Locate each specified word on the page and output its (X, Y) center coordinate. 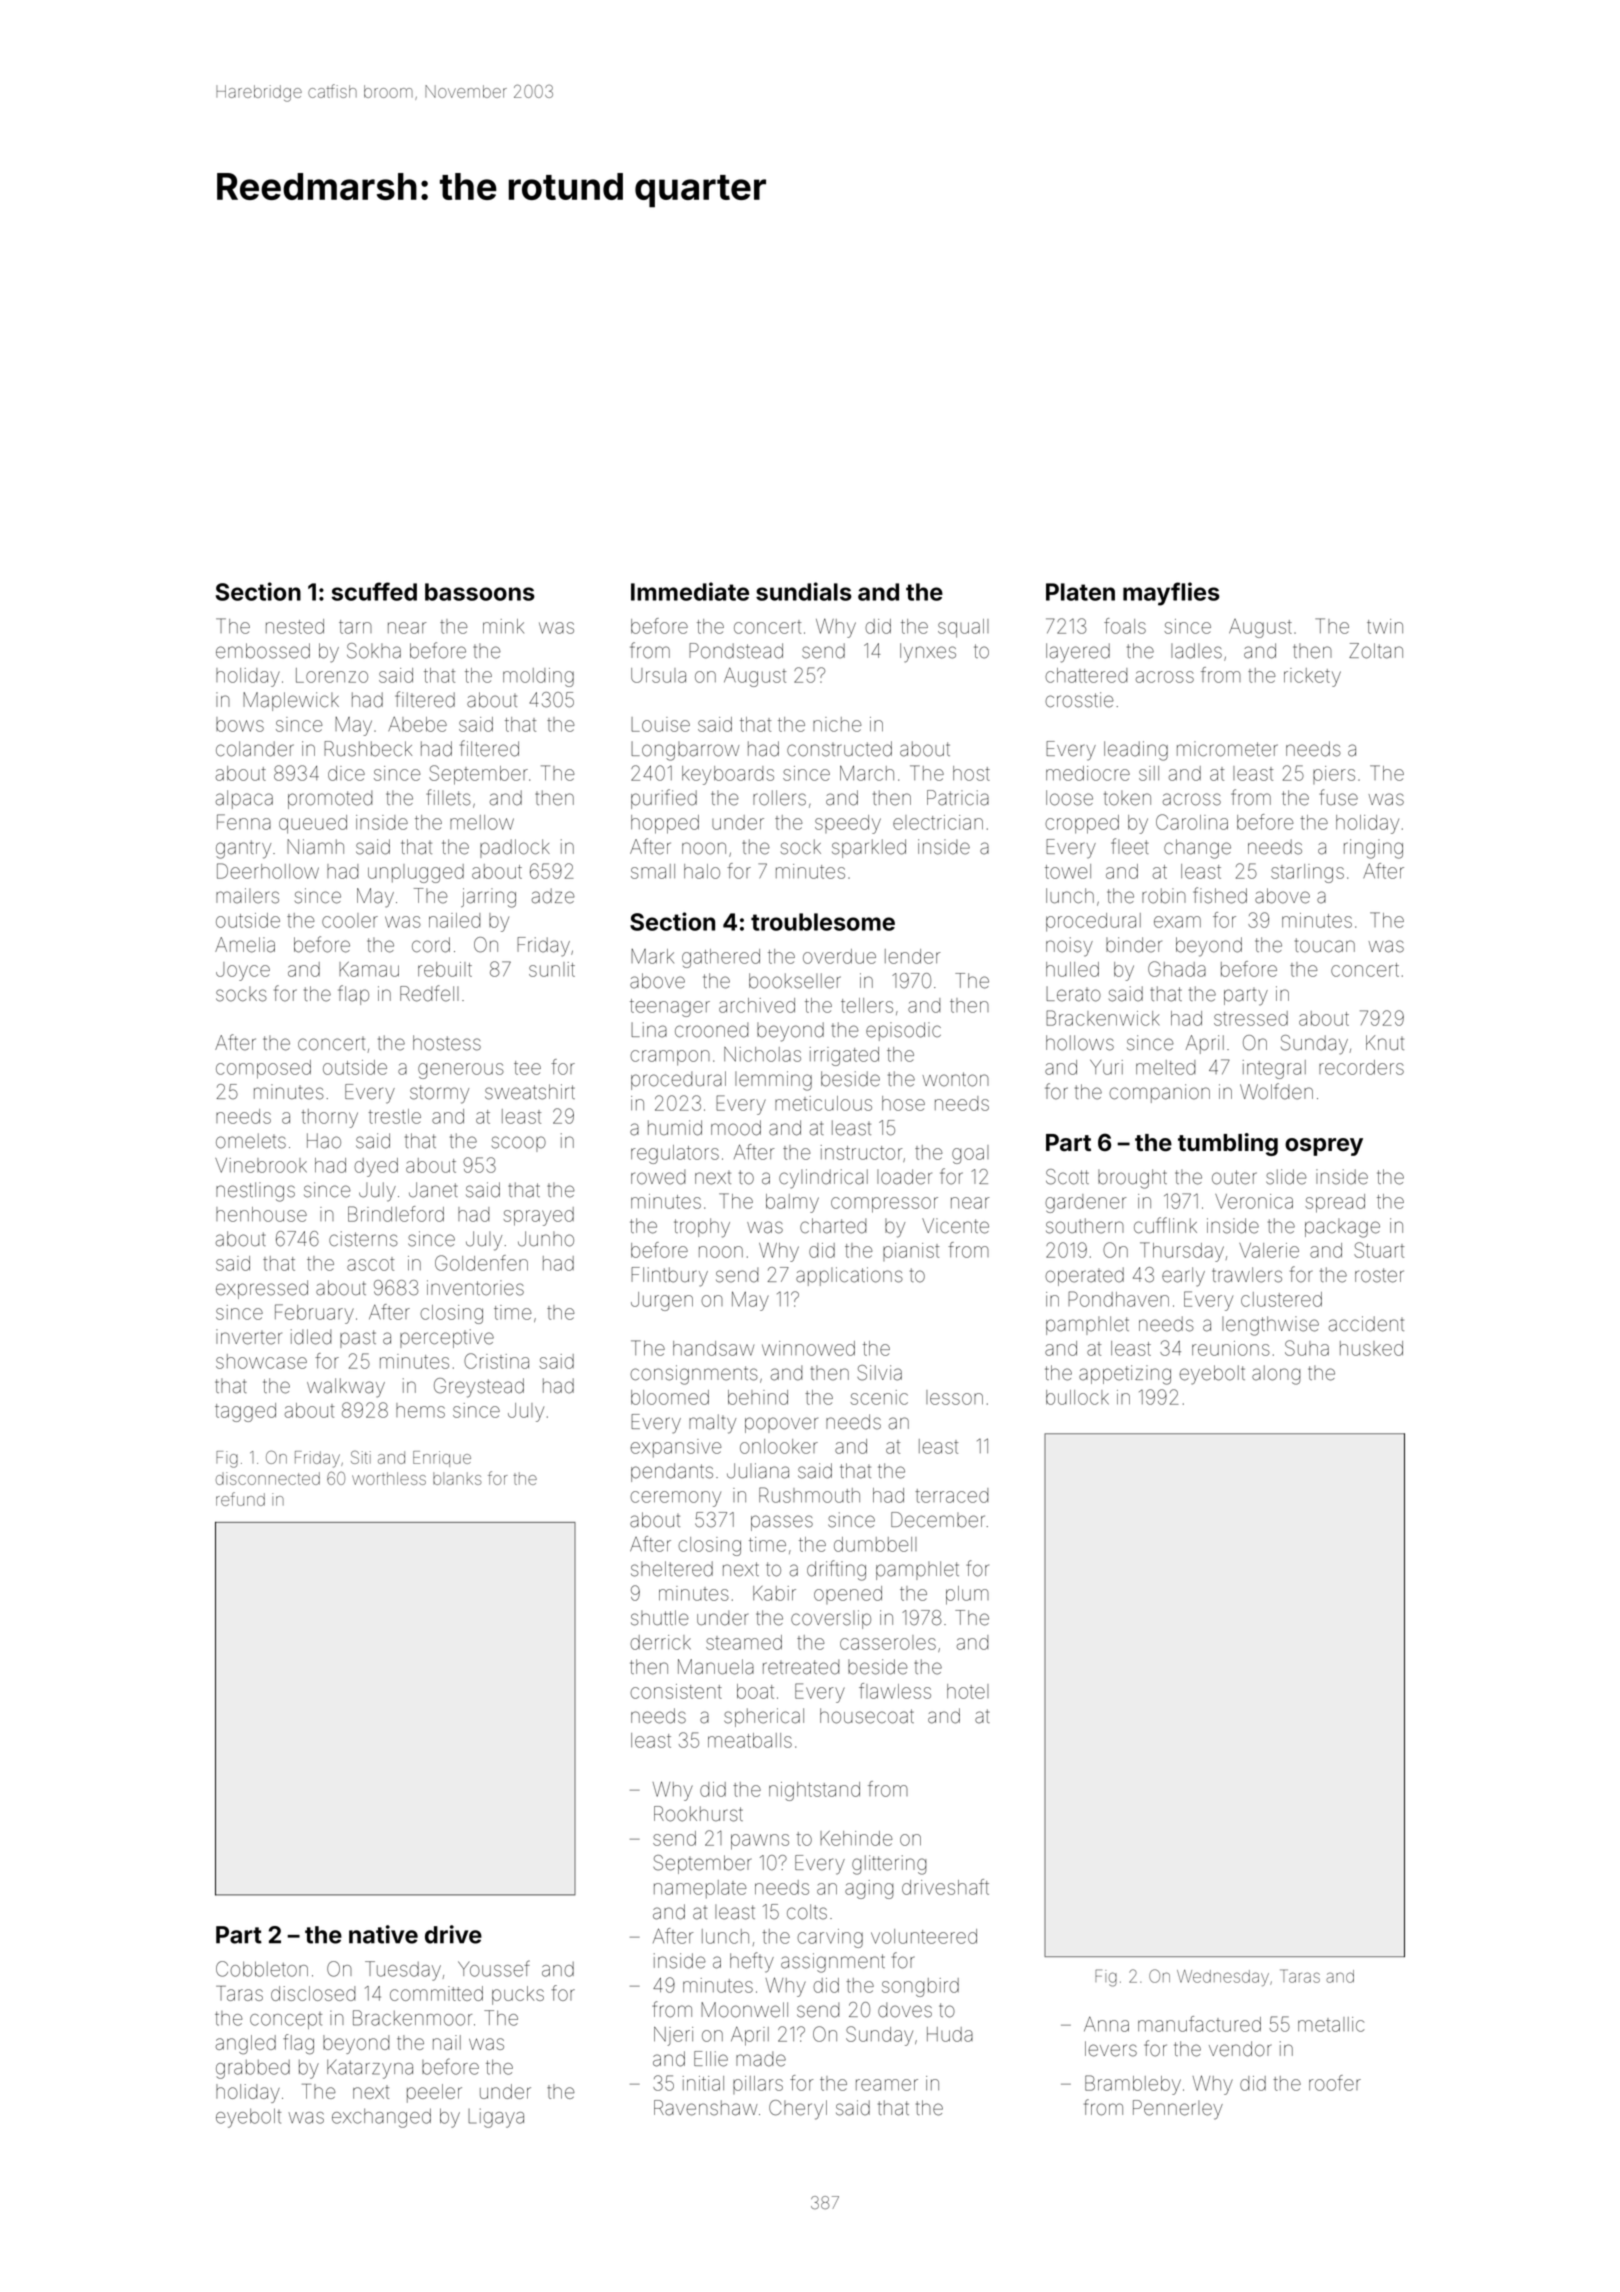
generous (461, 1071)
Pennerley (1178, 2110)
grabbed (253, 2069)
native (383, 1934)
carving (830, 1938)
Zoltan (1376, 651)
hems (420, 1410)
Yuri (1106, 1067)
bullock (1077, 1397)
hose (903, 1103)
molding (538, 677)
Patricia (958, 798)
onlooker (779, 1446)
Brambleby (1133, 2085)
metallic (1331, 2024)
